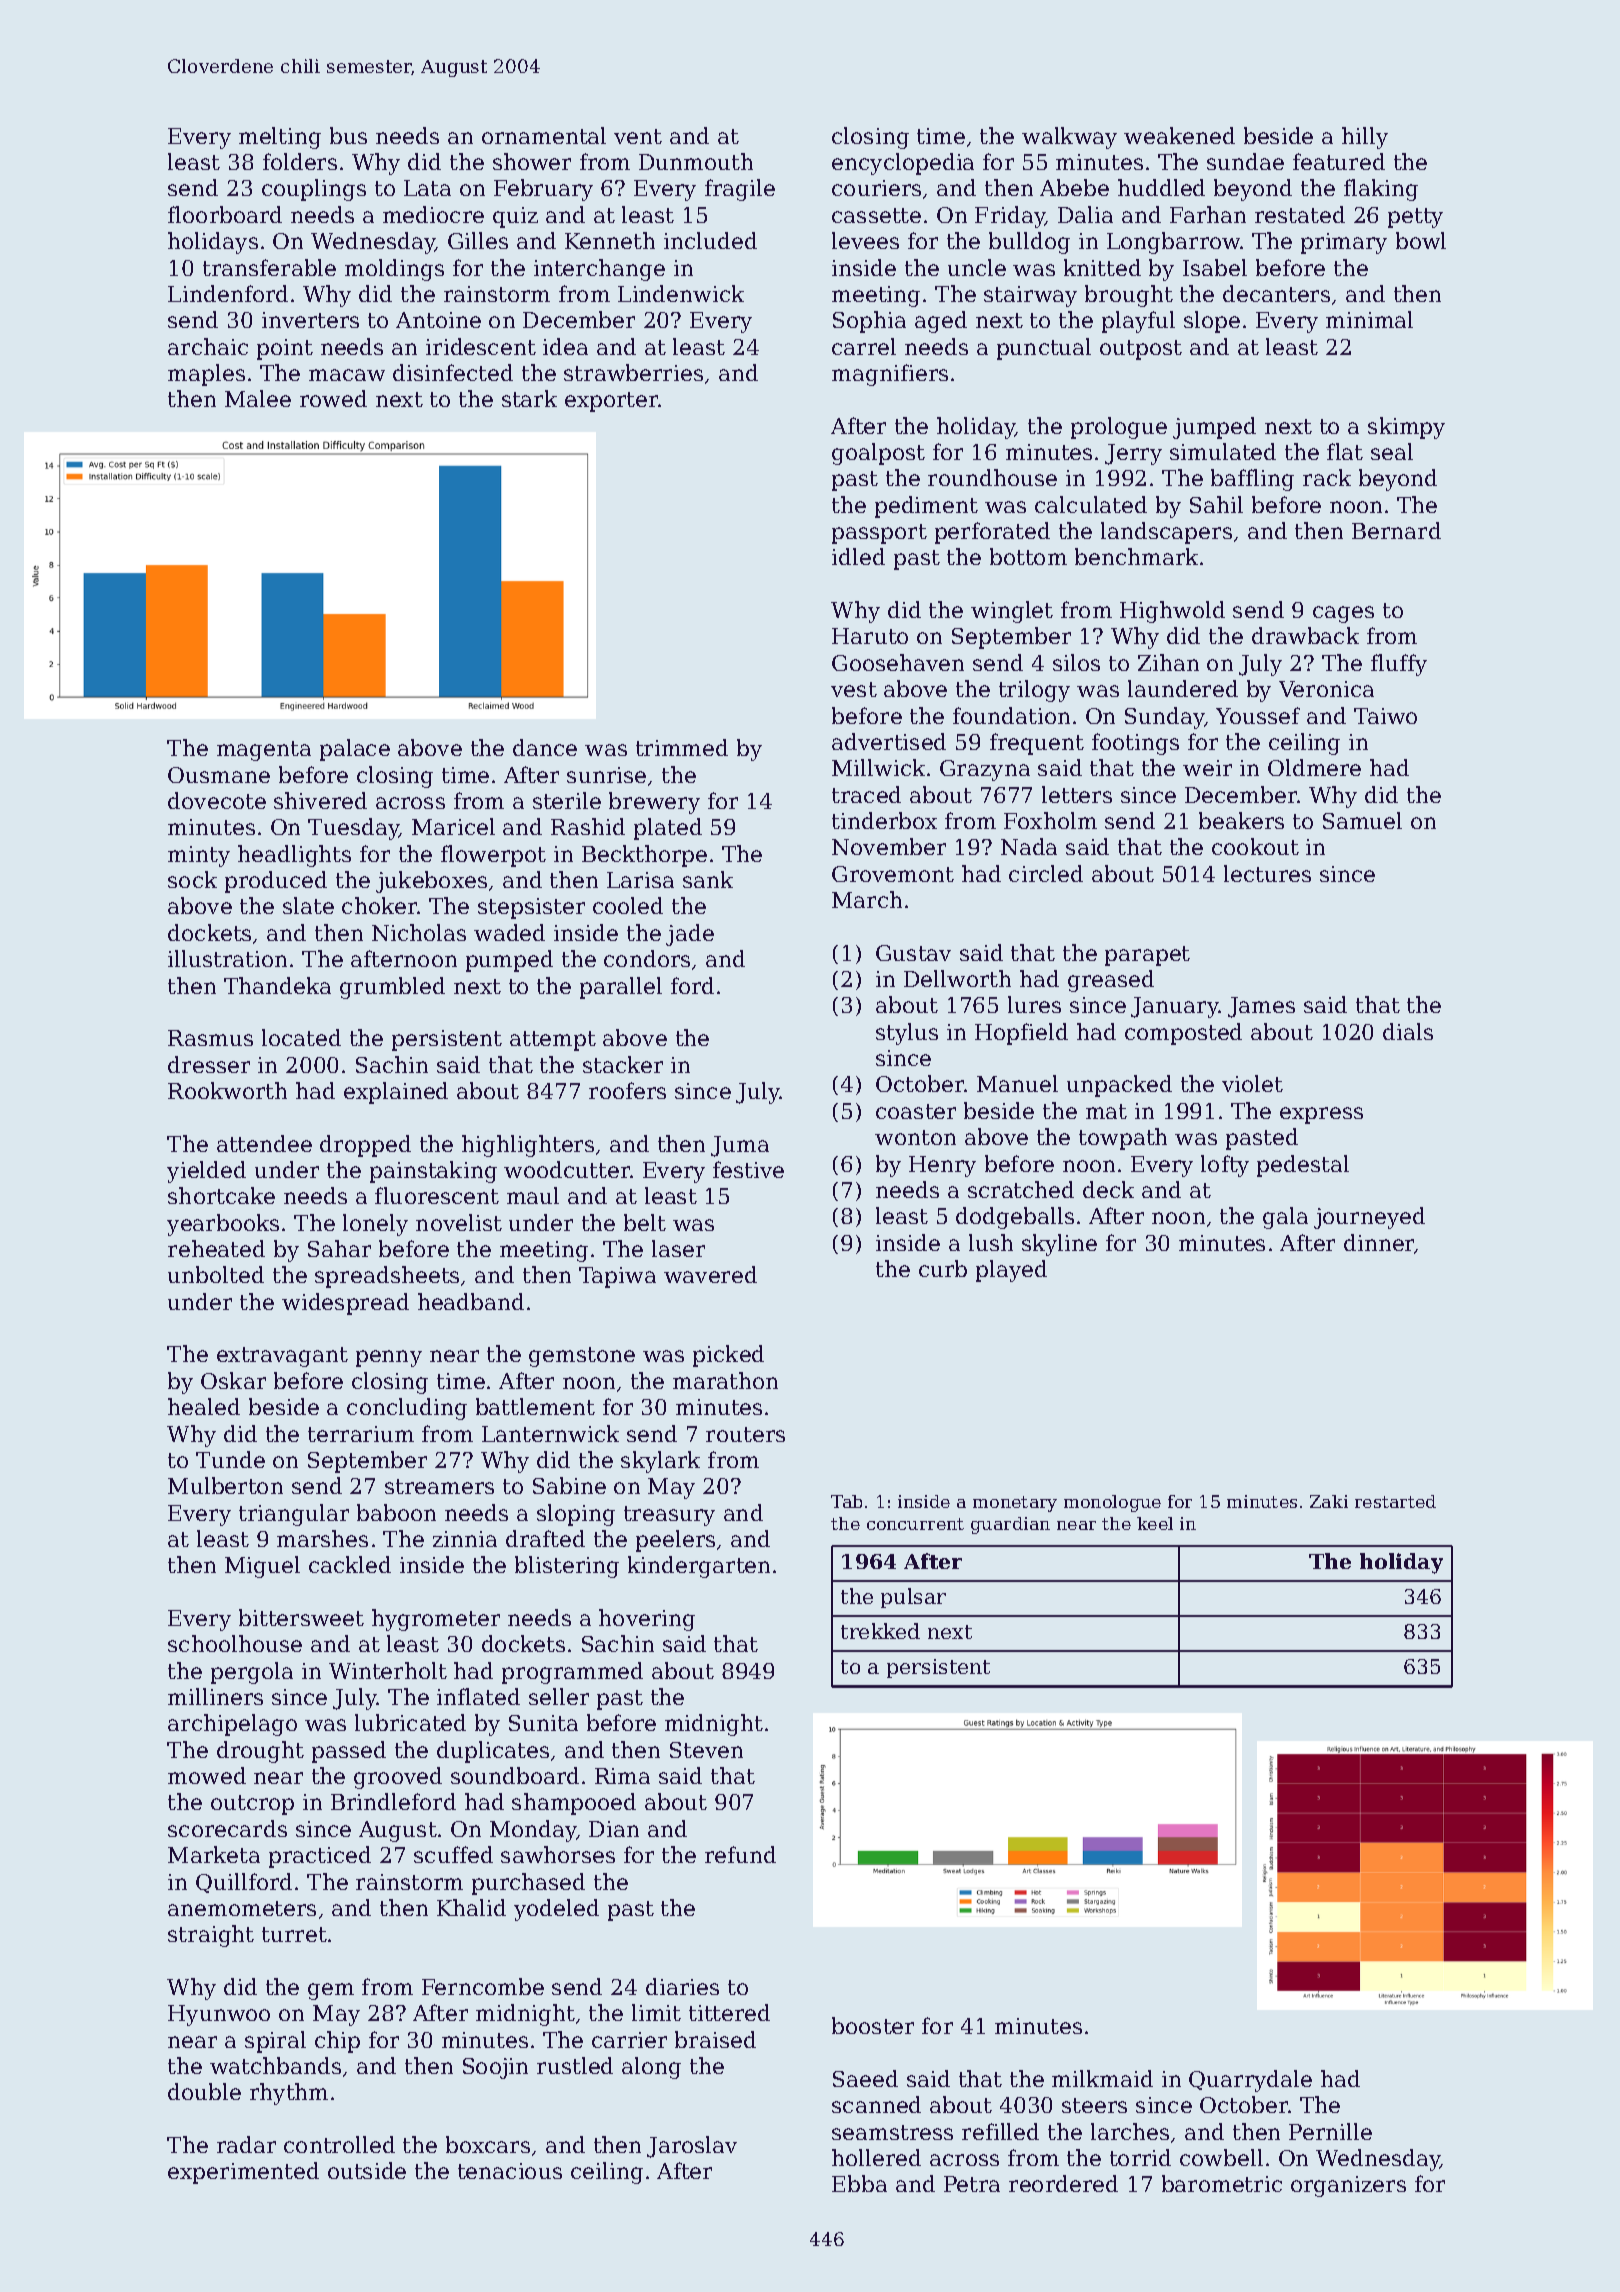 This page has height=2292, width=1620. Describe the element at coordinates (294, 1515) in the page. I see `triangular` at that location.
